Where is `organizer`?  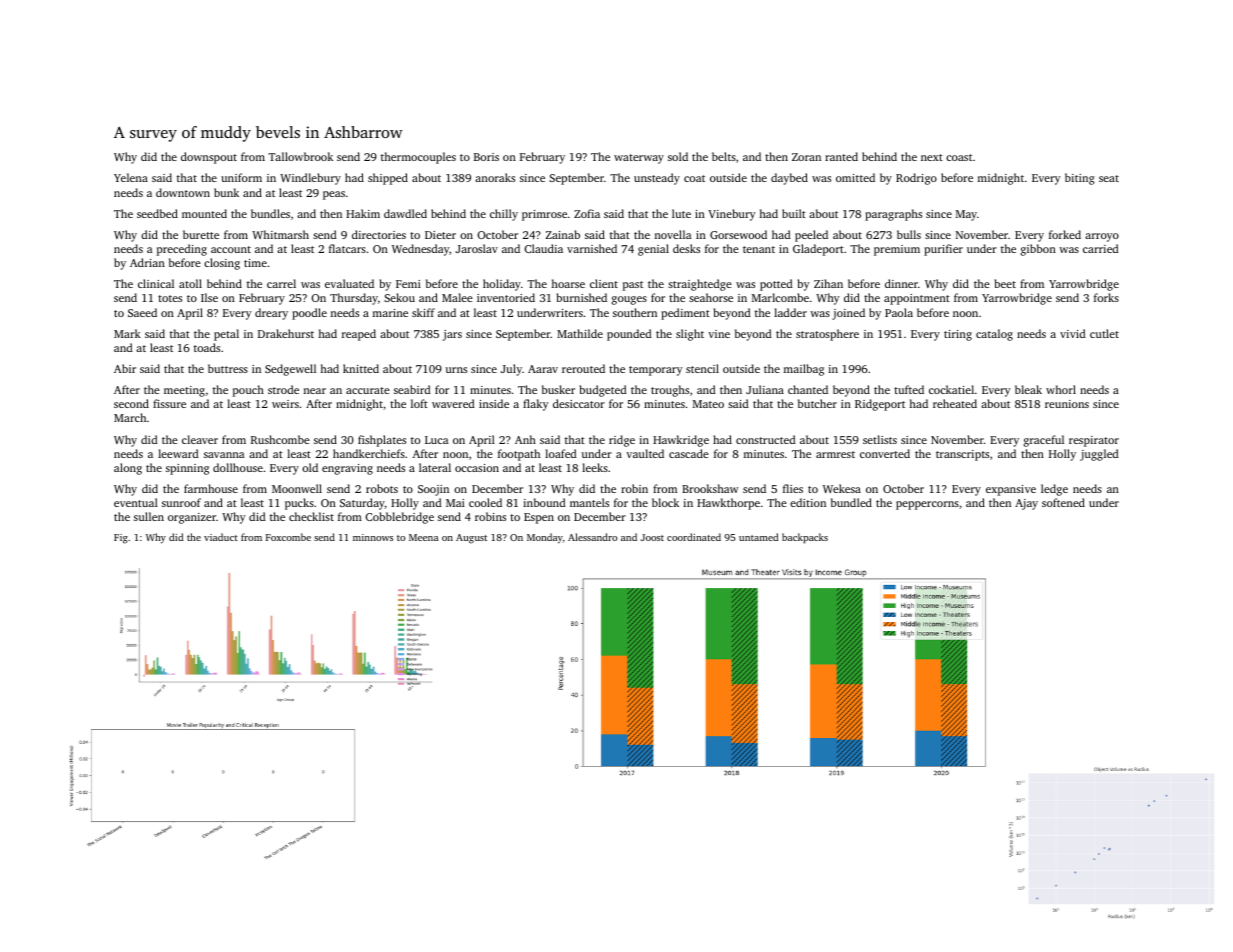 organizer is located at coordinates (192, 518).
